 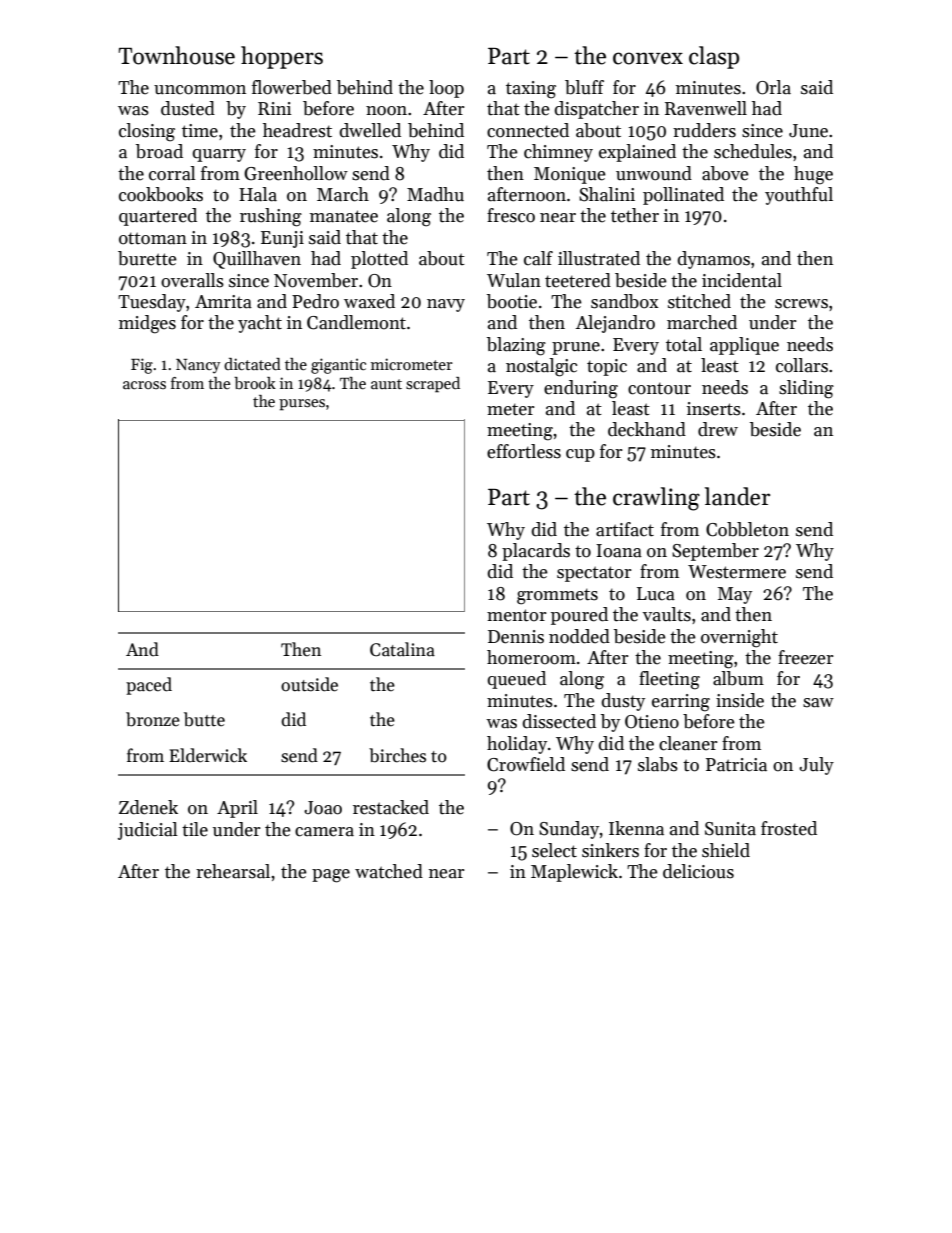 What do you see at coordinates (147, 258) in the screenshot?
I see `burette` at bounding box center [147, 258].
